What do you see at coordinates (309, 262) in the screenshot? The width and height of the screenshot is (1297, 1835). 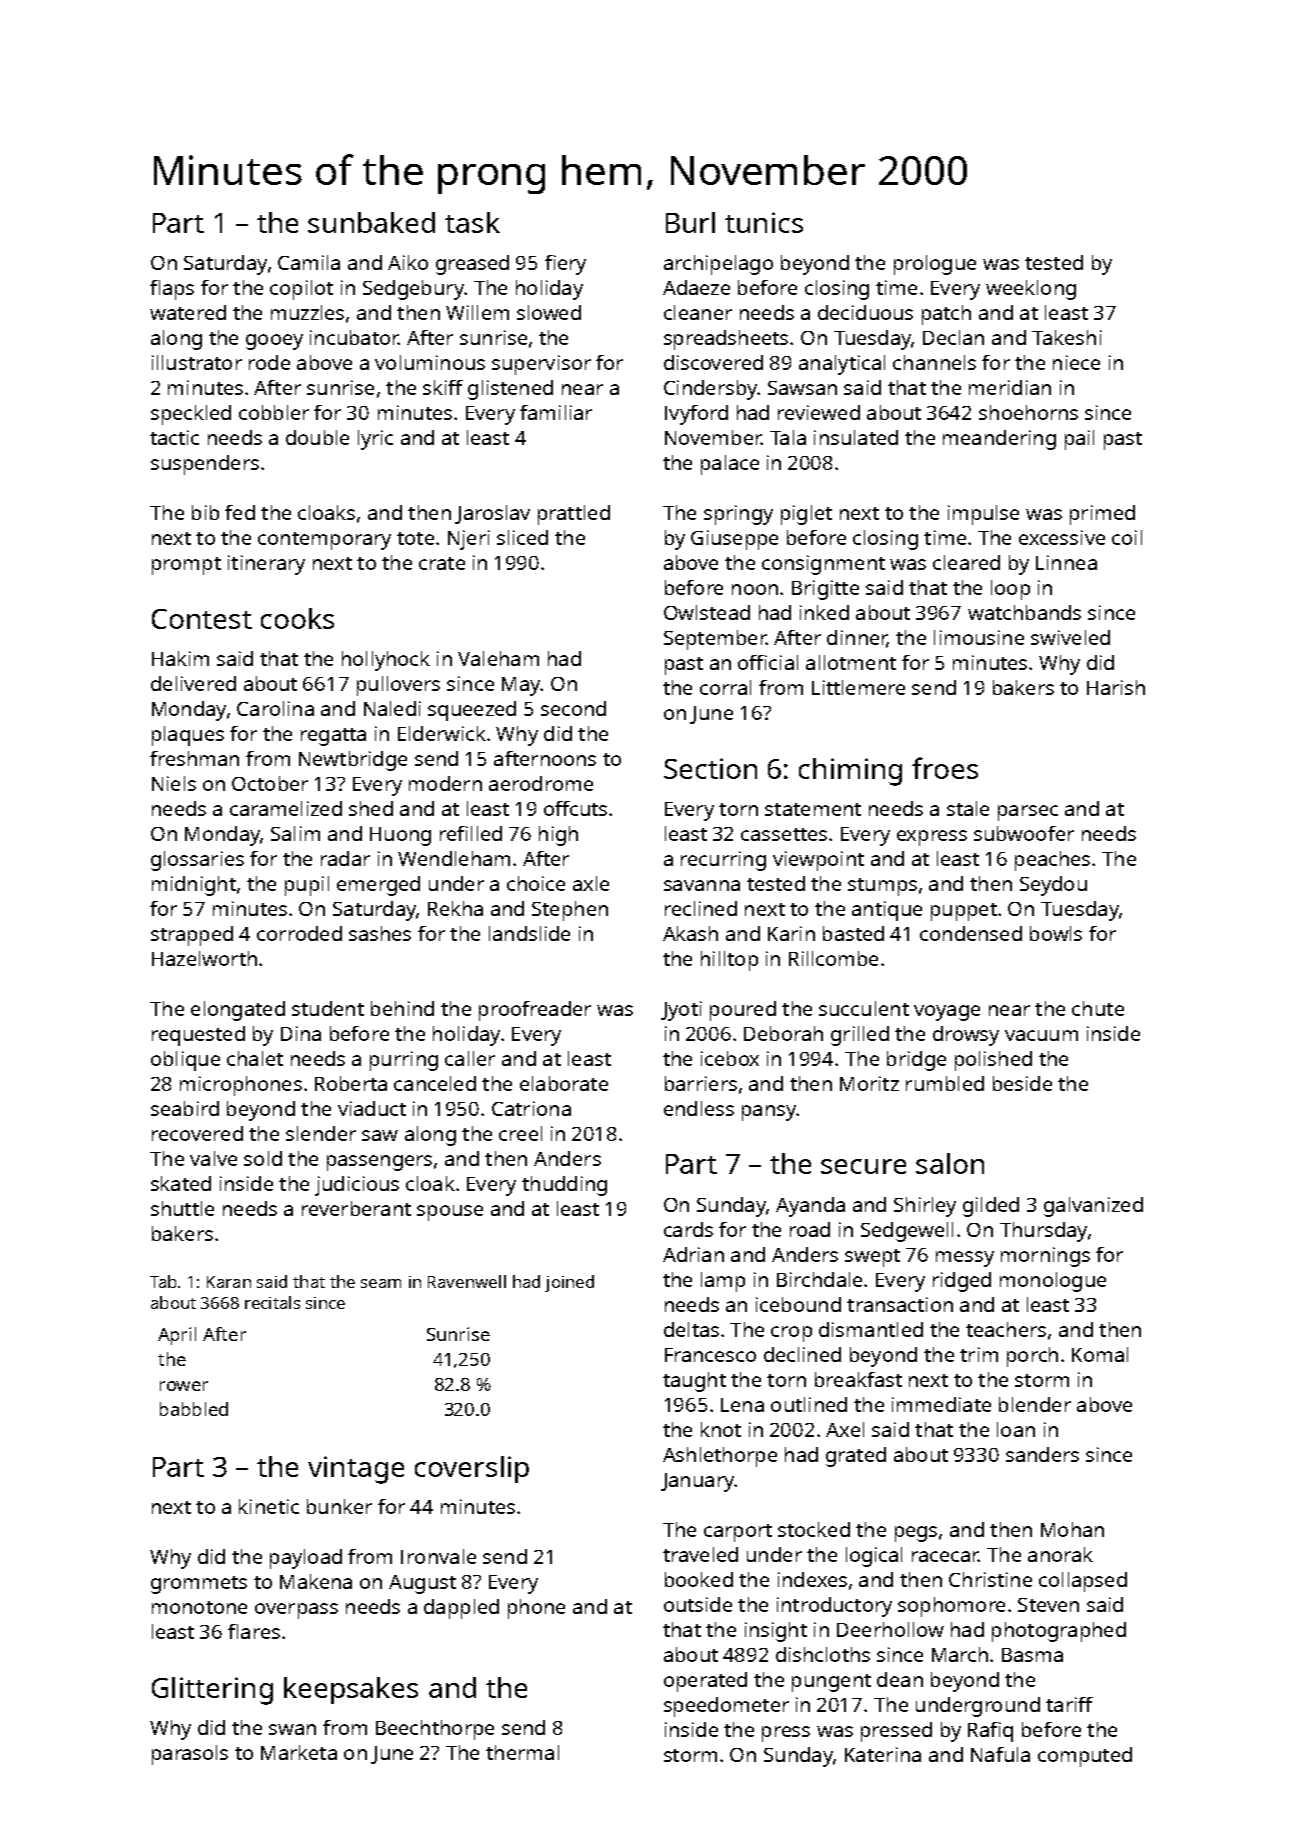 I see `Camila` at bounding box center [309, 262].
